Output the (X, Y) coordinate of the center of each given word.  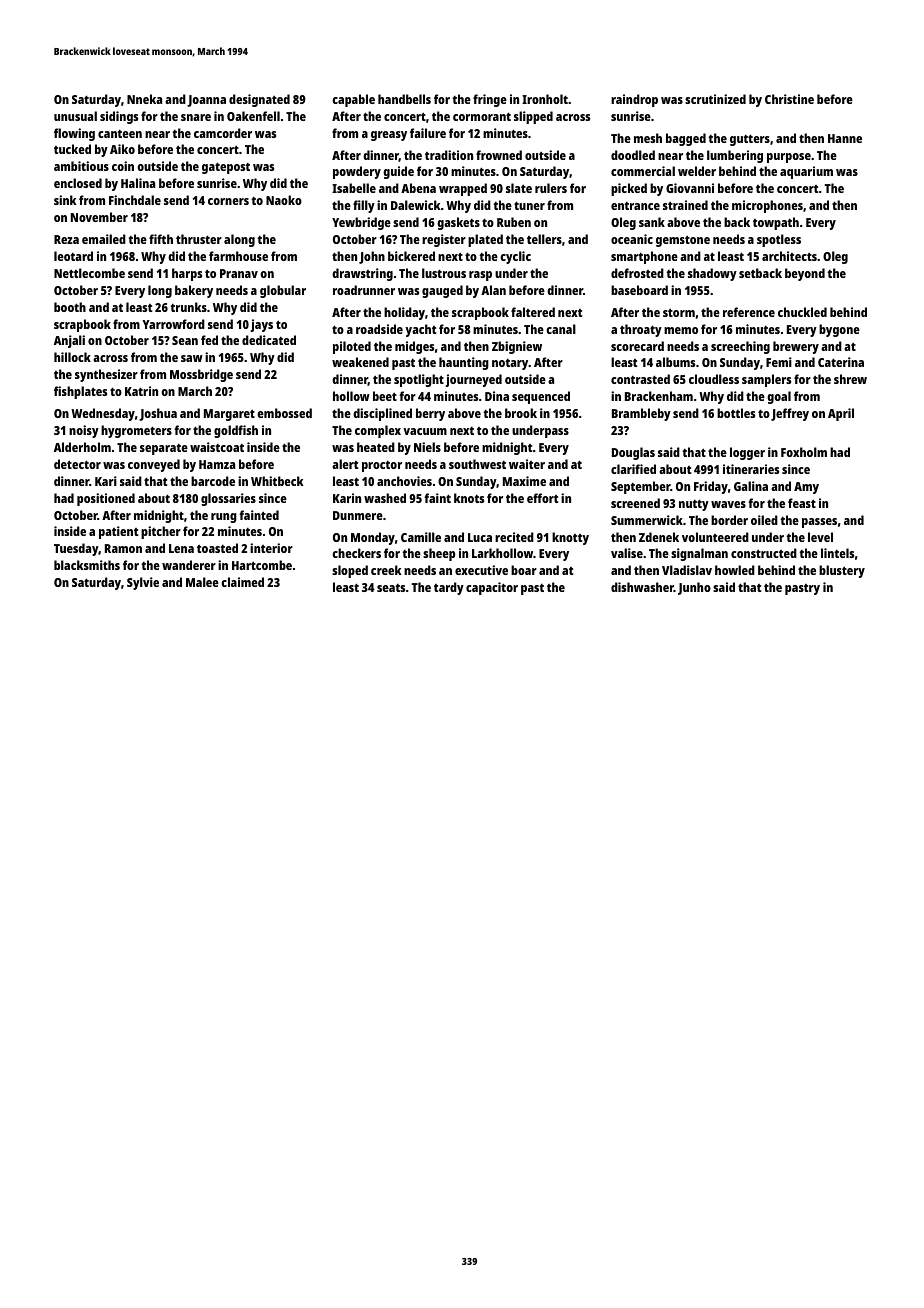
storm (679, 312)
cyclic (515, 257)
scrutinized (715, 99)
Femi (779, 362)
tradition (449, 155)
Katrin (141, 391)
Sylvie (143, 583)
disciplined (382, 414)
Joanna (206, 101)
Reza (66, 239)
